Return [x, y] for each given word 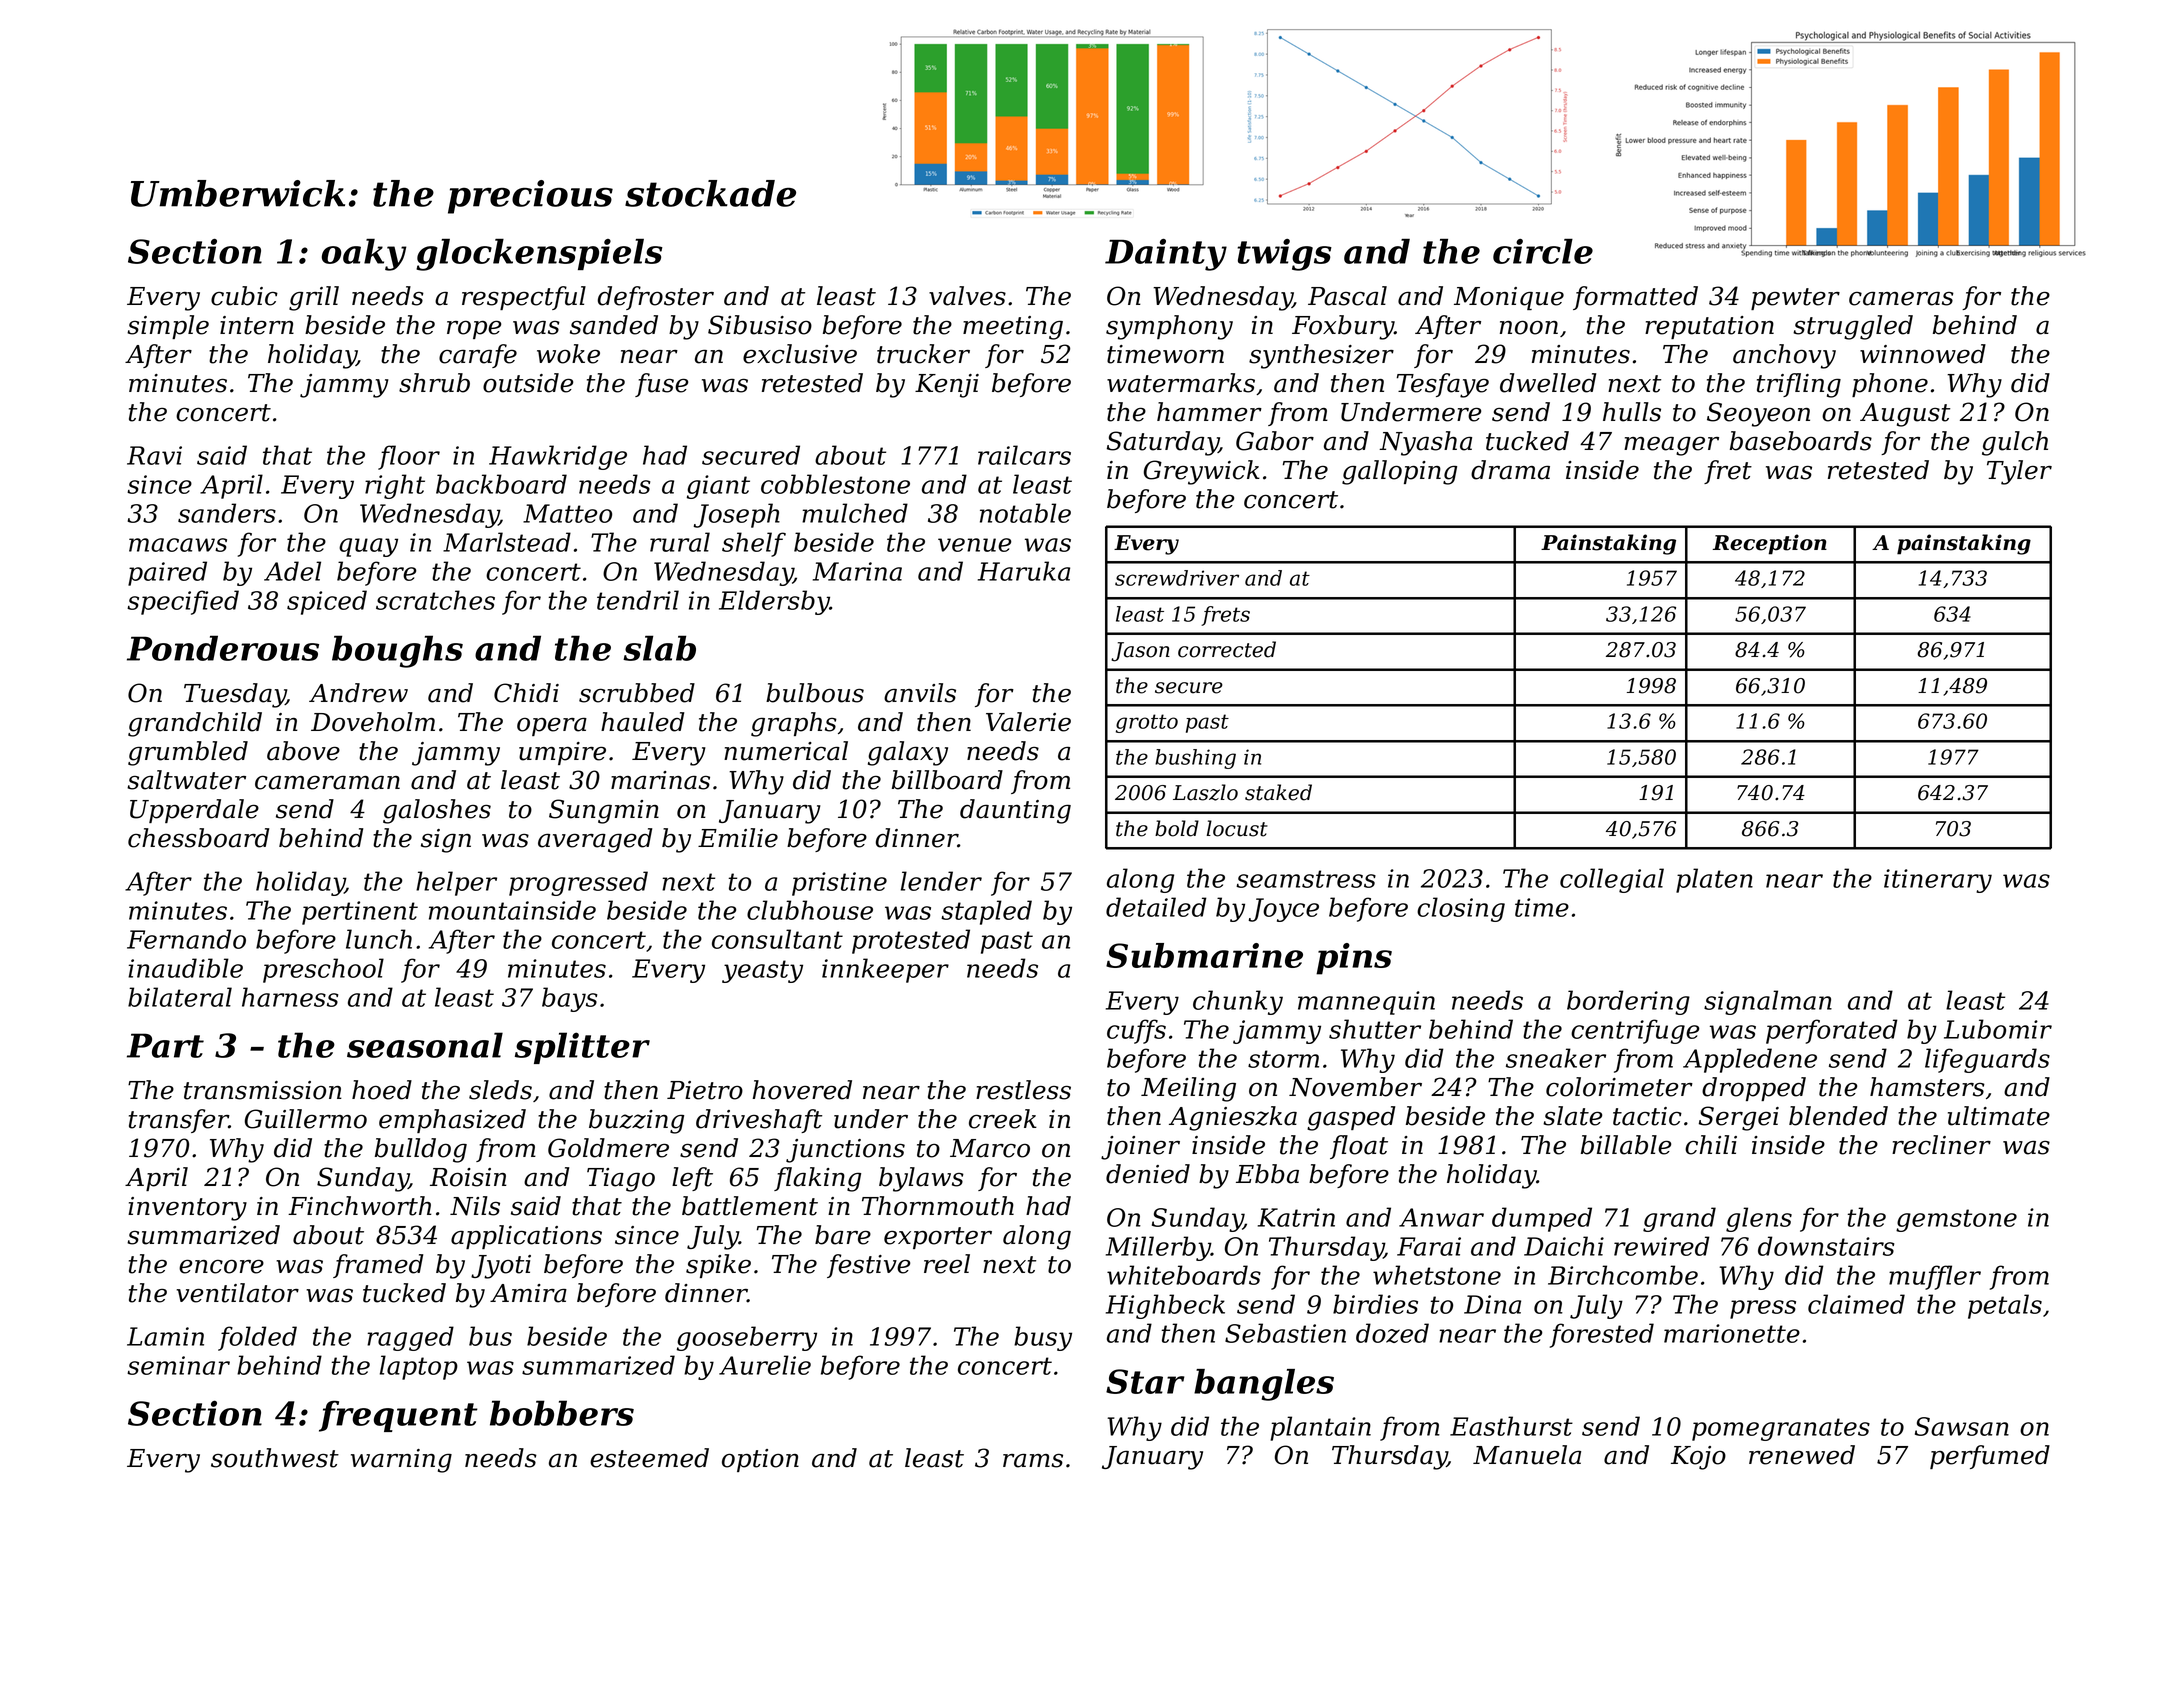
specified [183, 602]
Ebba [1267, 1174]
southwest [275, 1458]
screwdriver [1177, 578]
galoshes [437, 811]
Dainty [1166, 255]
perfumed [1990, 1457]
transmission [263, 1090]
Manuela [1527, 1455]
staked [1278, 792]
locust [1237, 828]
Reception [1770, 544]
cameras [1901, 299]
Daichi [1564, 1246]
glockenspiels [539, 255]
